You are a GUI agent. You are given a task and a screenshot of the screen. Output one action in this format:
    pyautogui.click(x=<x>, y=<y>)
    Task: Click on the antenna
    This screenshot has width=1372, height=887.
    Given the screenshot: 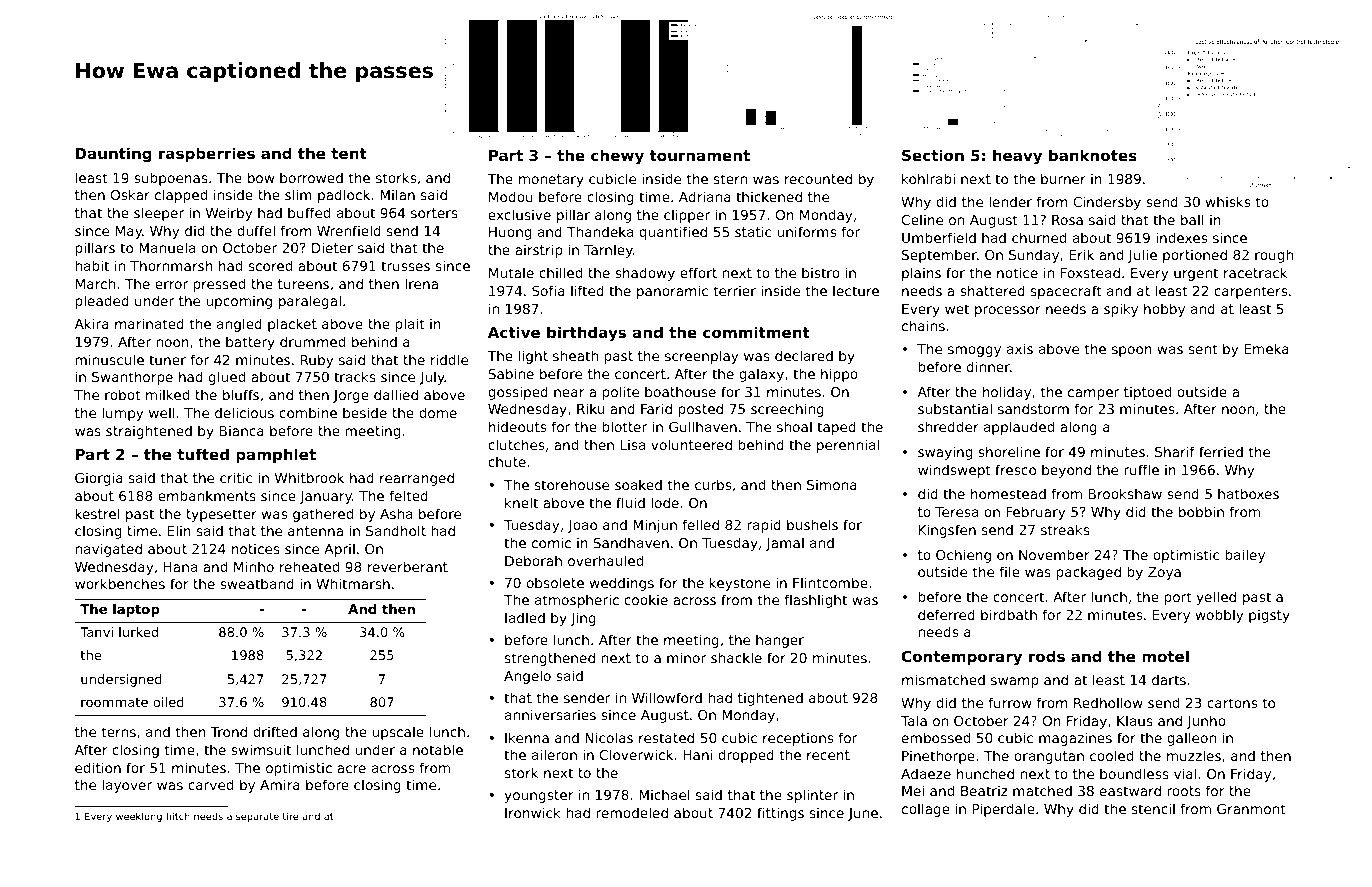 What is the action you would take?
    pyautogui.click(x=315, y=531)
